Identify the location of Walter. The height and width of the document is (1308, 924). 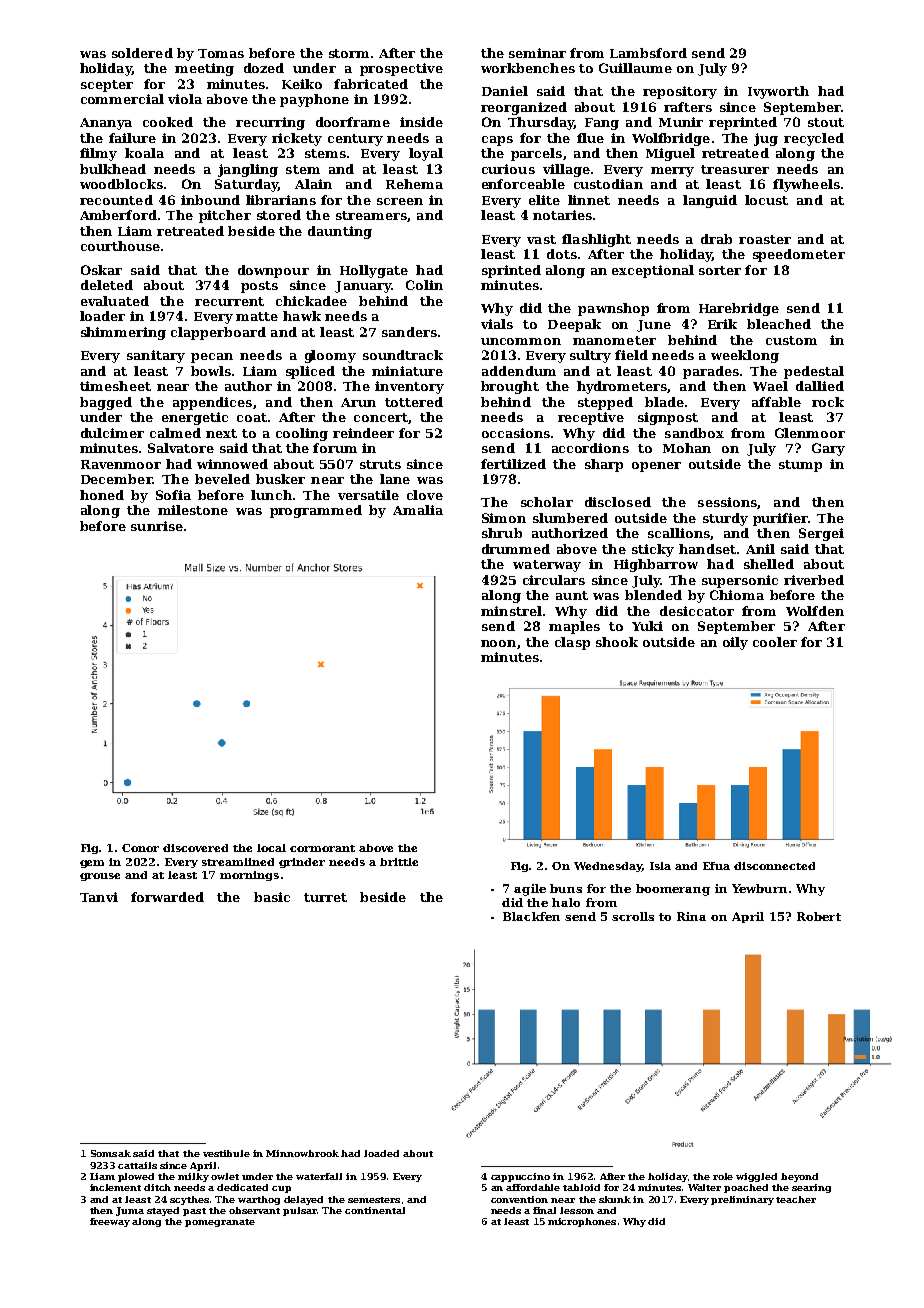
(704, 1187).
